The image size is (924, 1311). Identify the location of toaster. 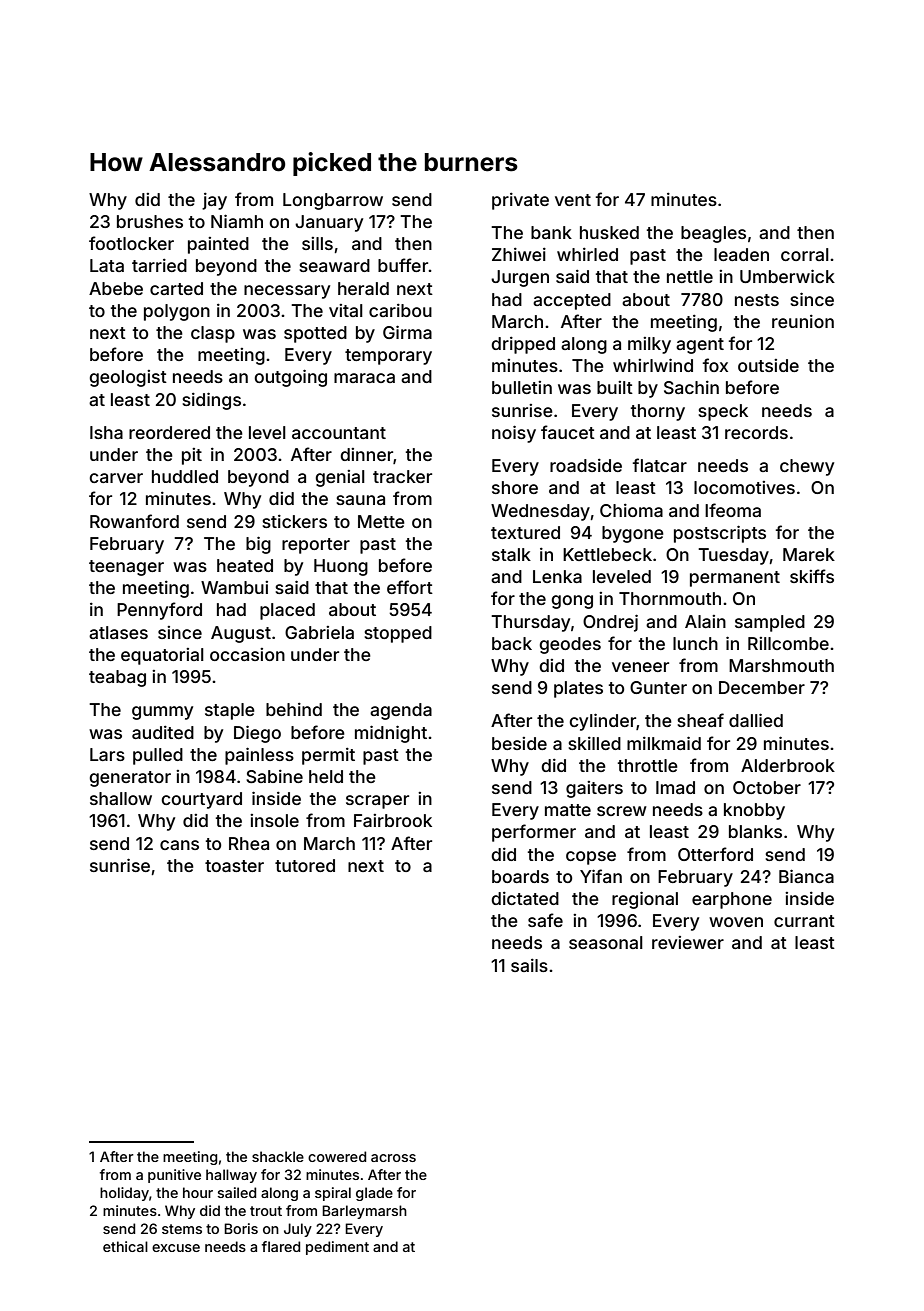
(234, 866).
